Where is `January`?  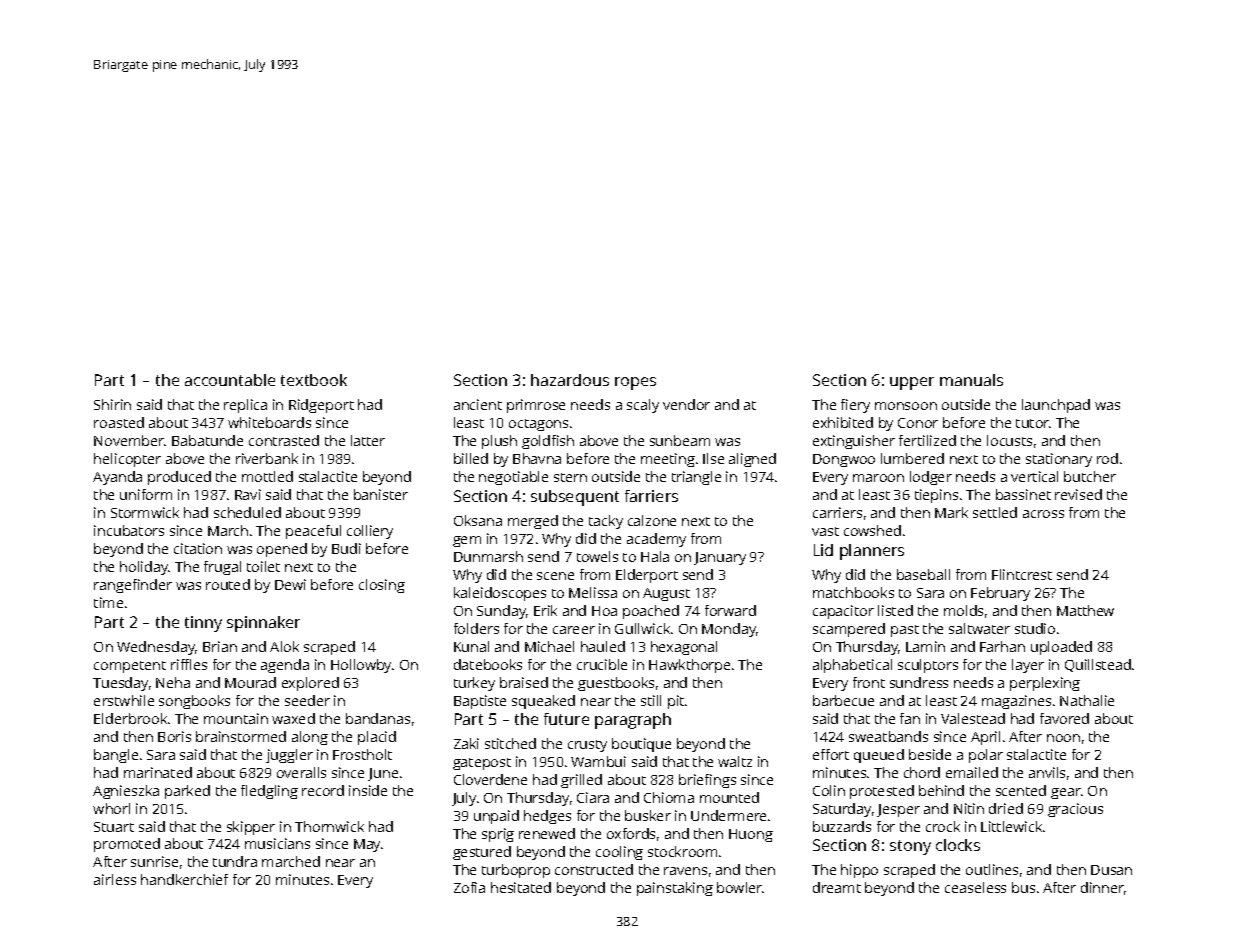
January is located at coordinates (720, 558).
